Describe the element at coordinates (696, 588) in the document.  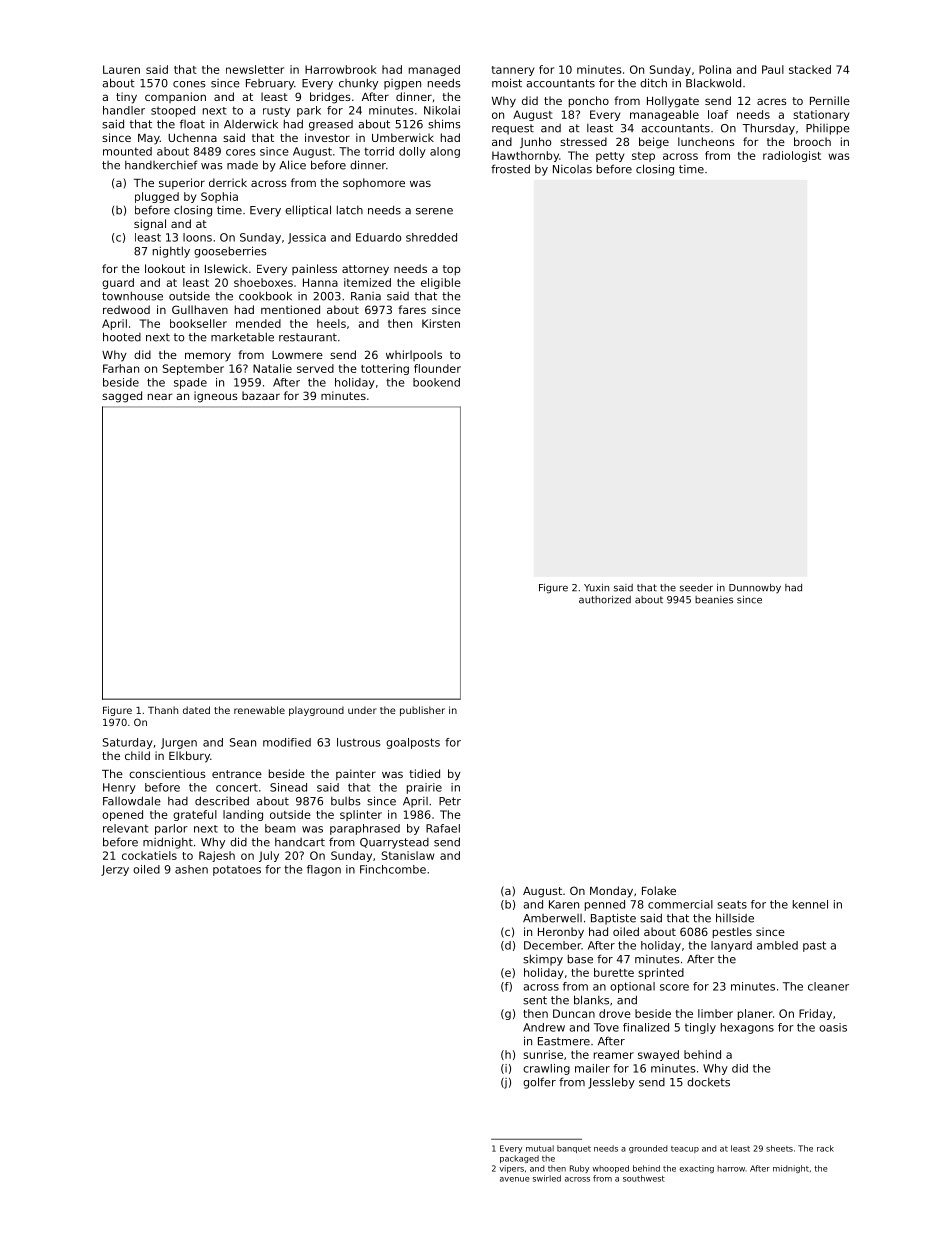
I see `seeder` at that location.
